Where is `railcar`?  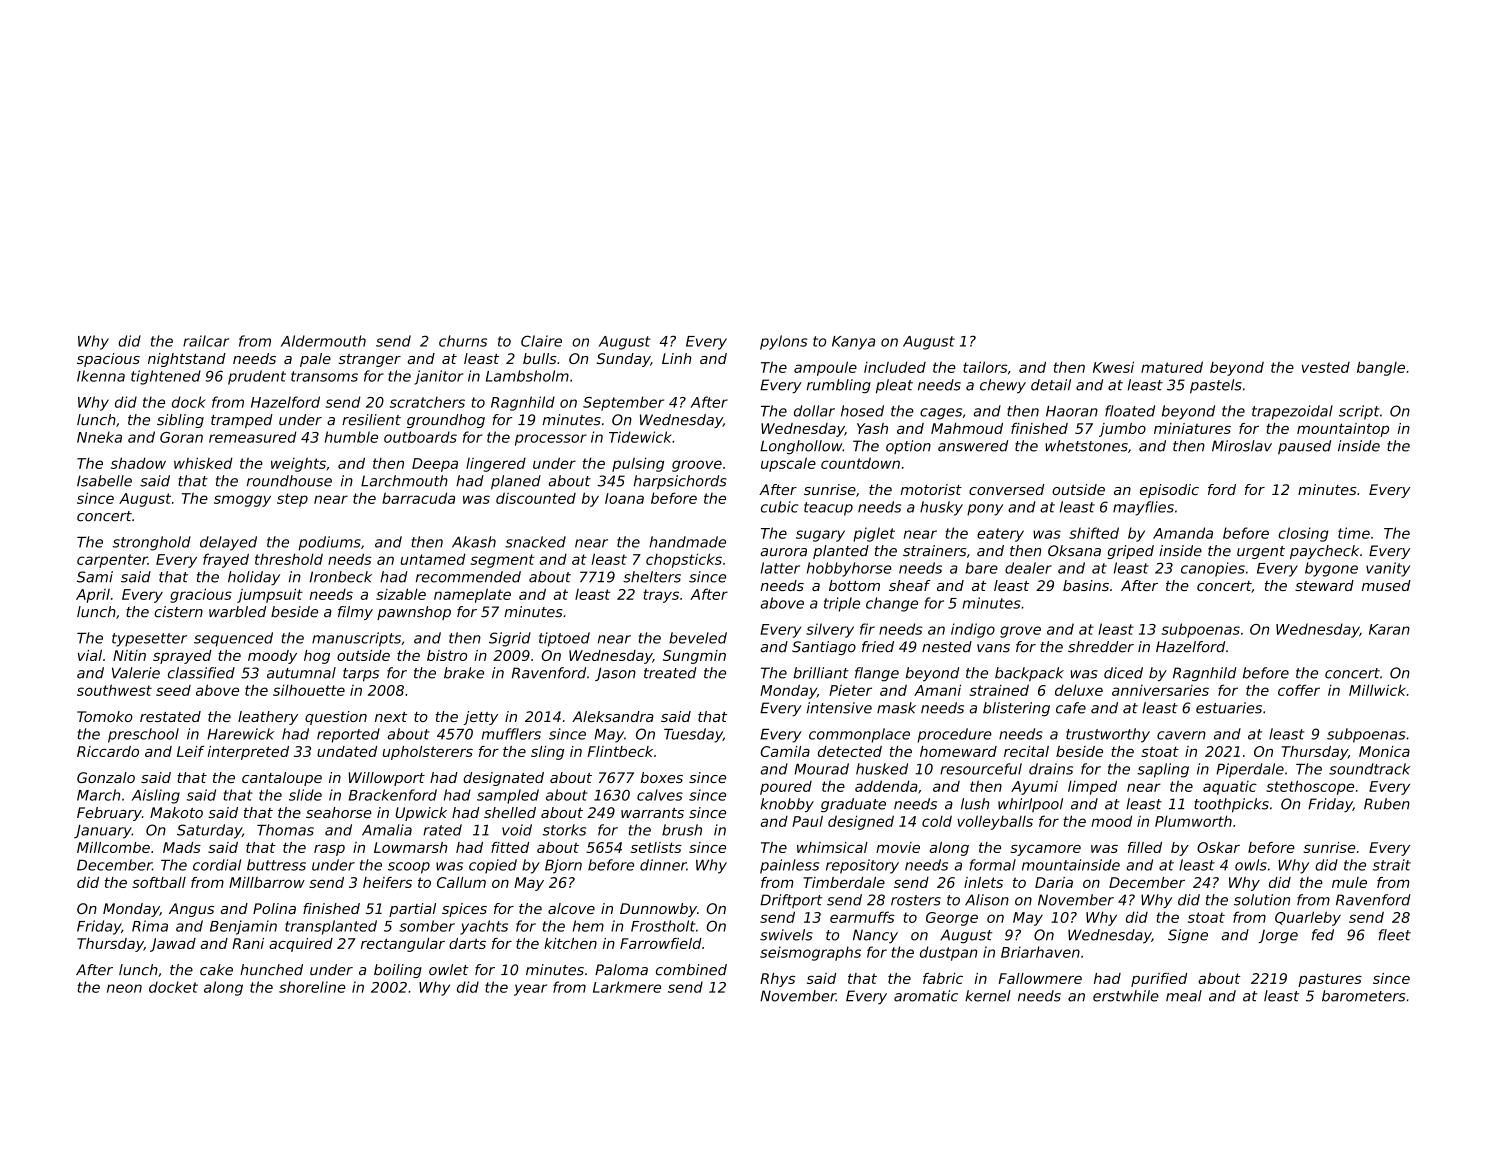 railcar is located at coordinates (206, 341).
